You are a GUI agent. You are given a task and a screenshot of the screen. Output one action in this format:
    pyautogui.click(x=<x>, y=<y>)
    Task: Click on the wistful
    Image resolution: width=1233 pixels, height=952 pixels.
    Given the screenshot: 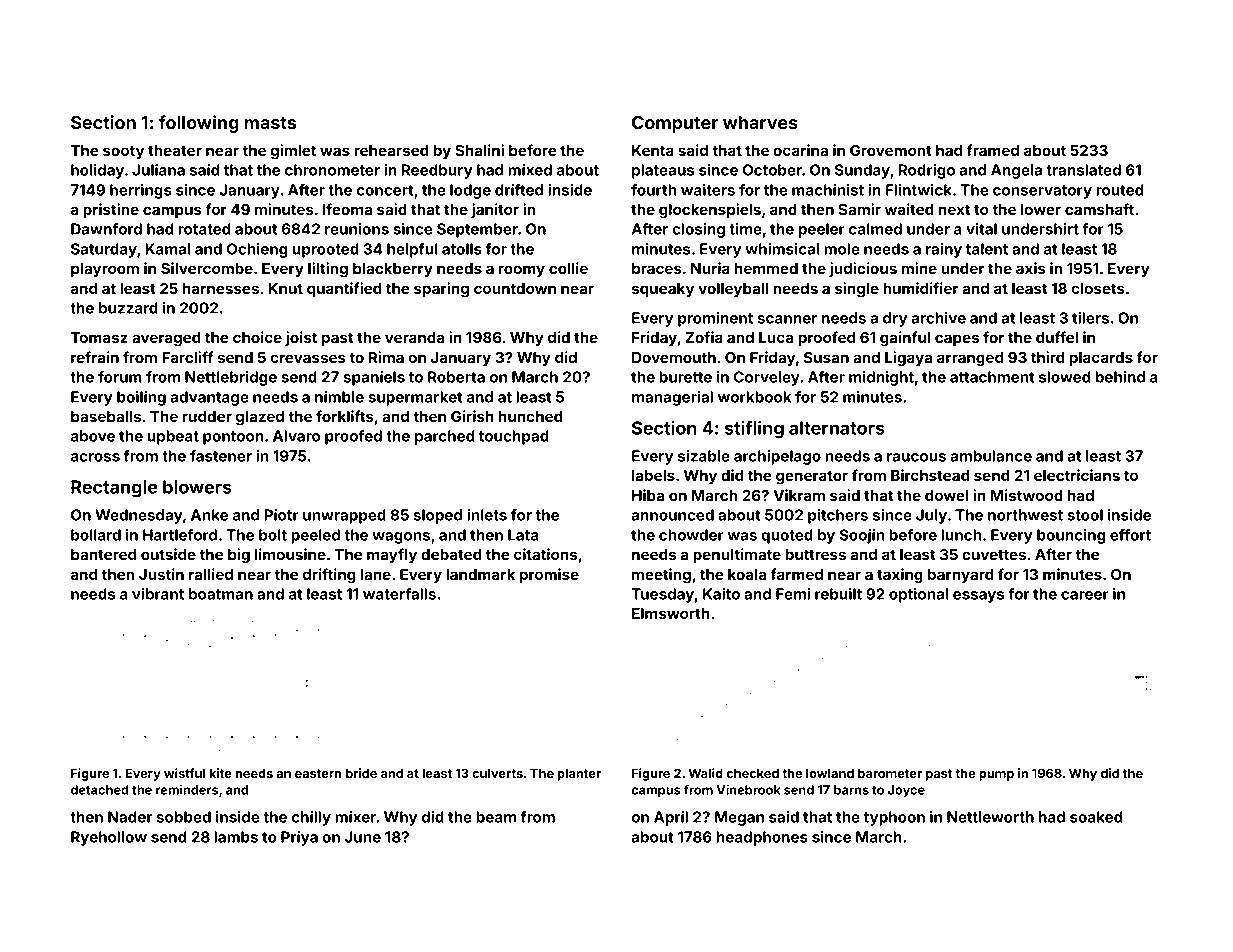 What is the action you would take?
    pyautogui.click(x=184, y=773)
